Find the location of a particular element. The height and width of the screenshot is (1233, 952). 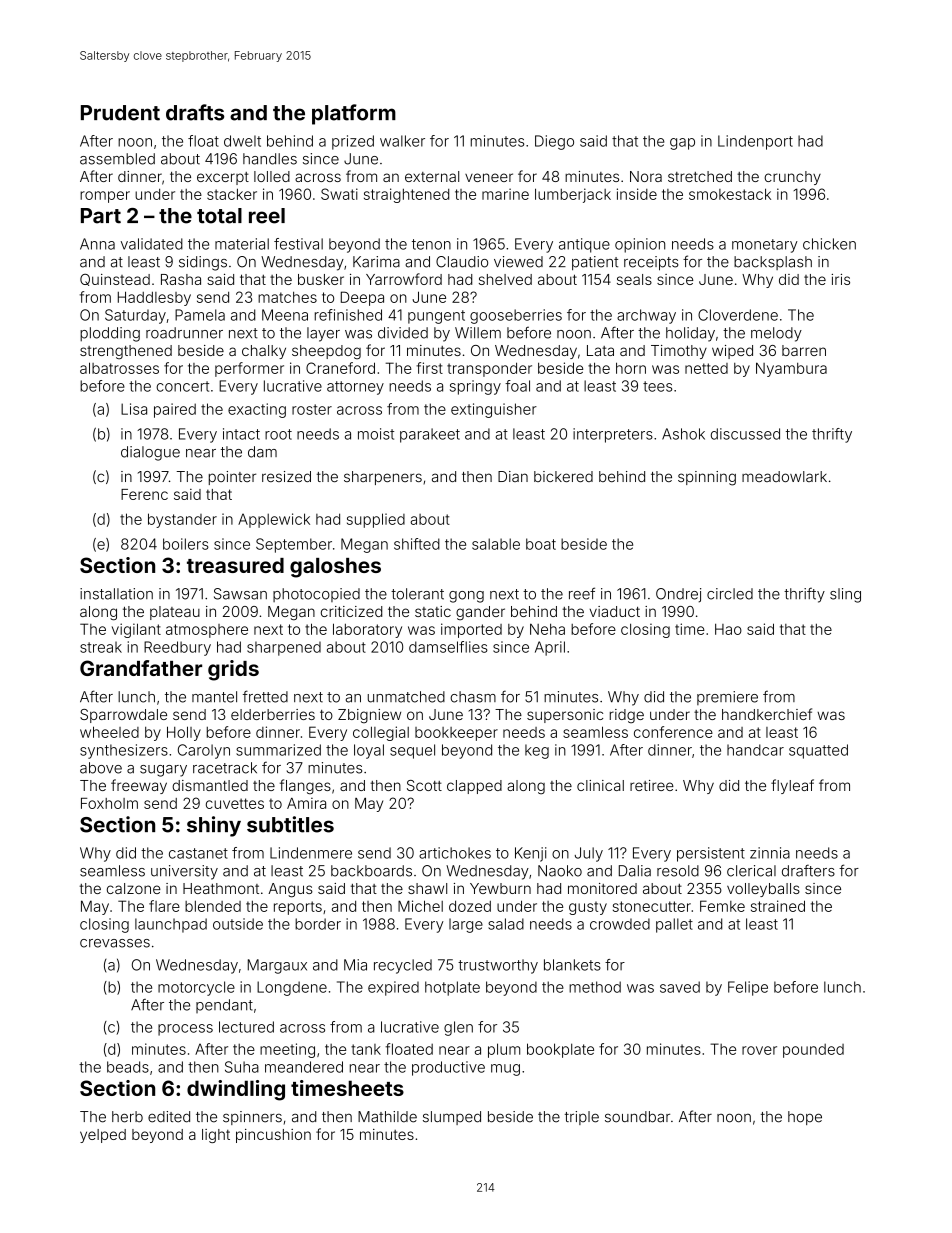

matches is located at coordinates (287, 297).
